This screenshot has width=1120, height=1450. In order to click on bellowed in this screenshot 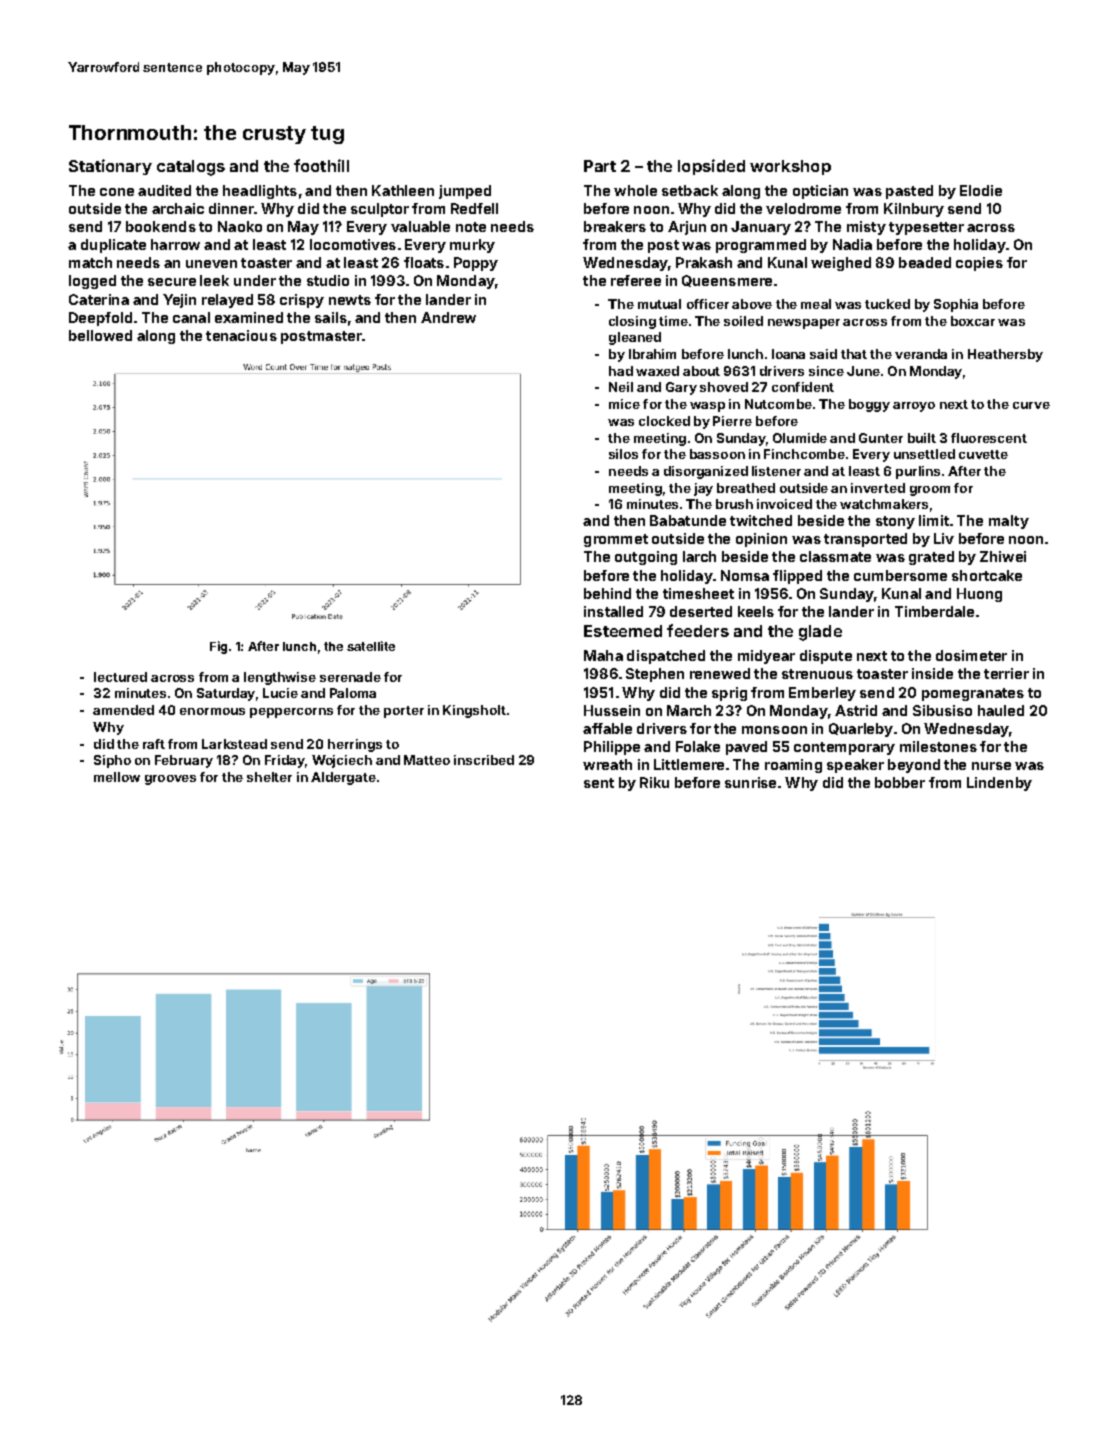, I will do `click(100, 335)`.
